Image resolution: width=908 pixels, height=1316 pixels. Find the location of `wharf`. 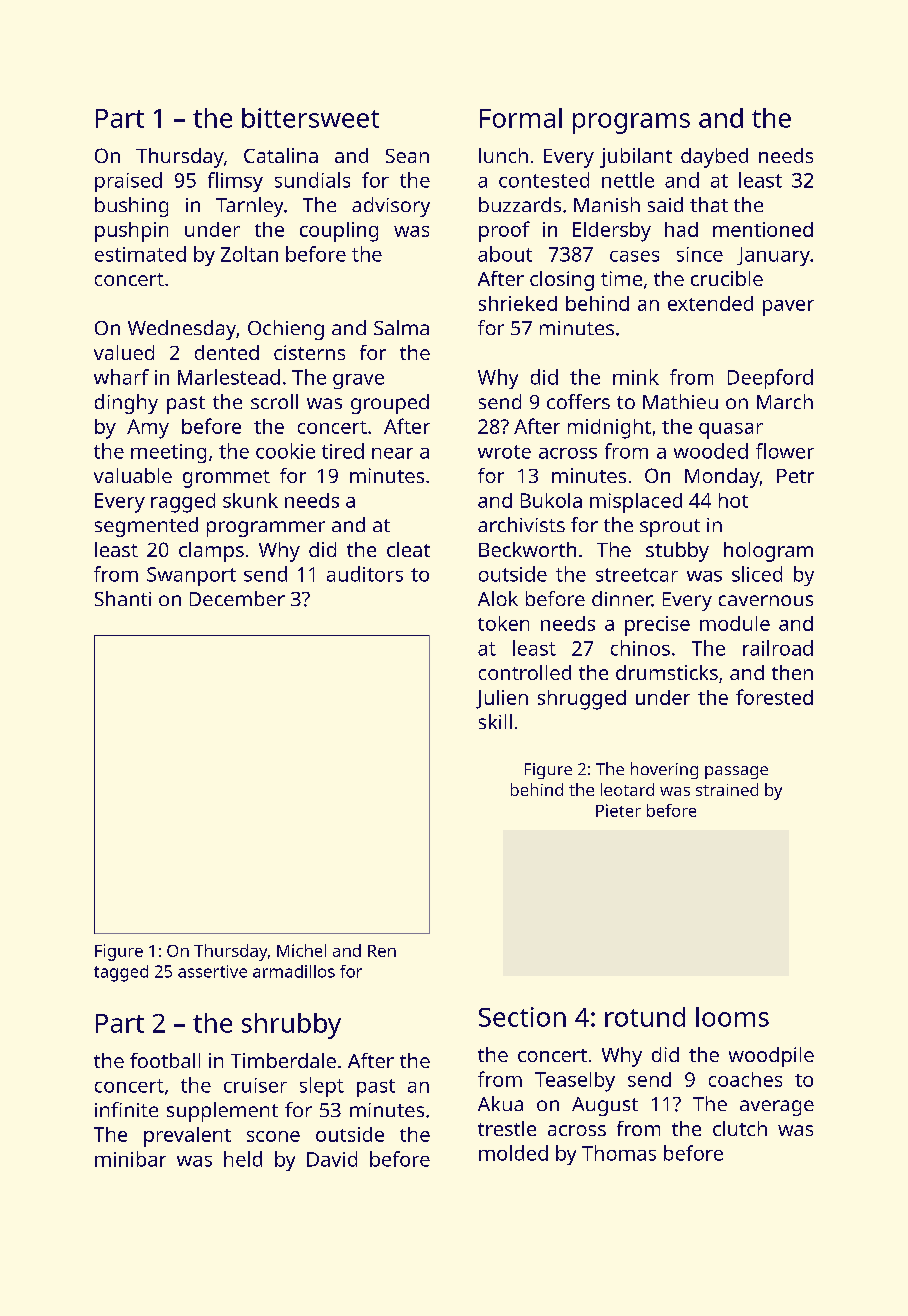

wharf is located at coordinates (121, 377).
